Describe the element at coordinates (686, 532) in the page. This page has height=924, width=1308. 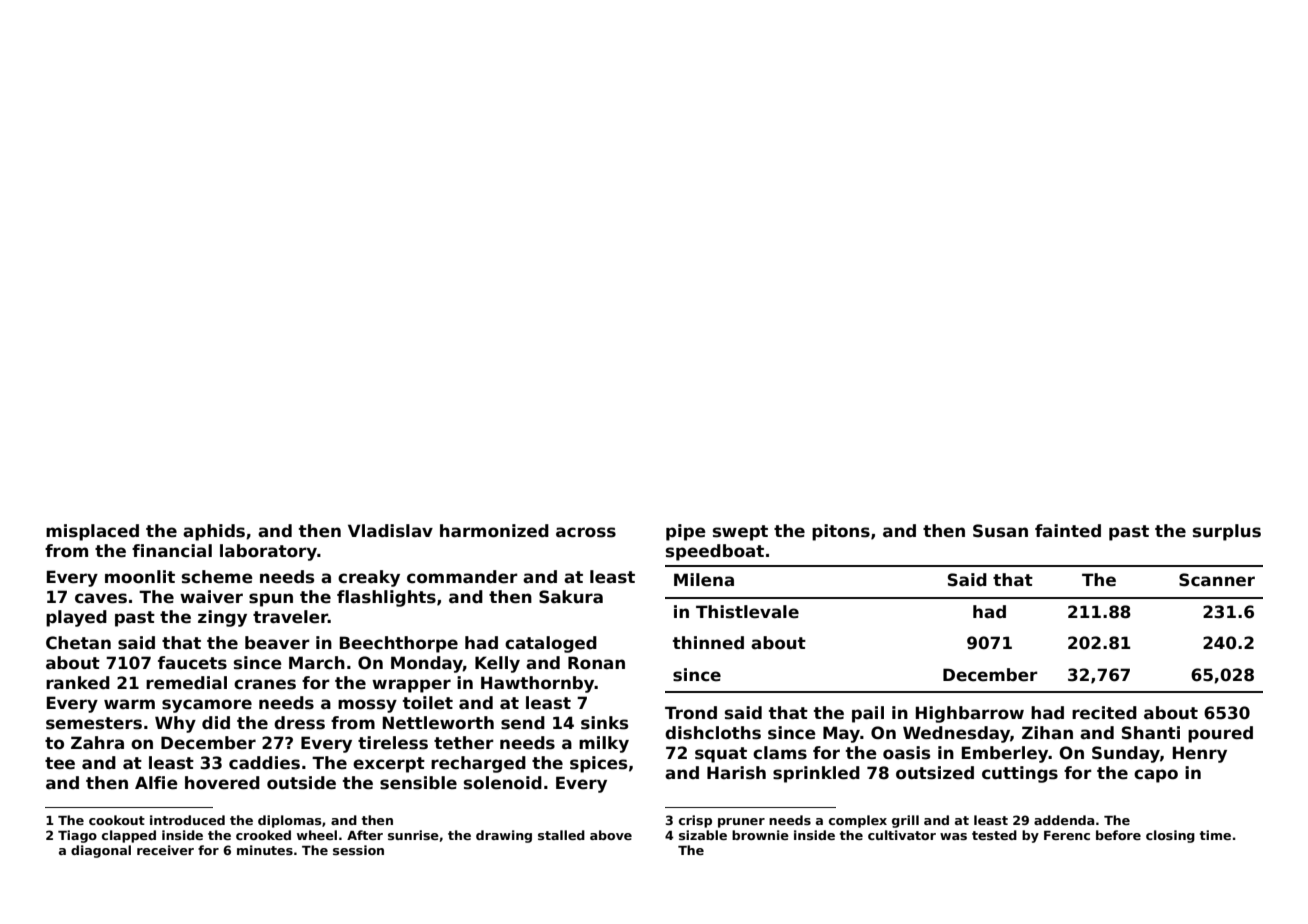
I see `pipe` at that location.
